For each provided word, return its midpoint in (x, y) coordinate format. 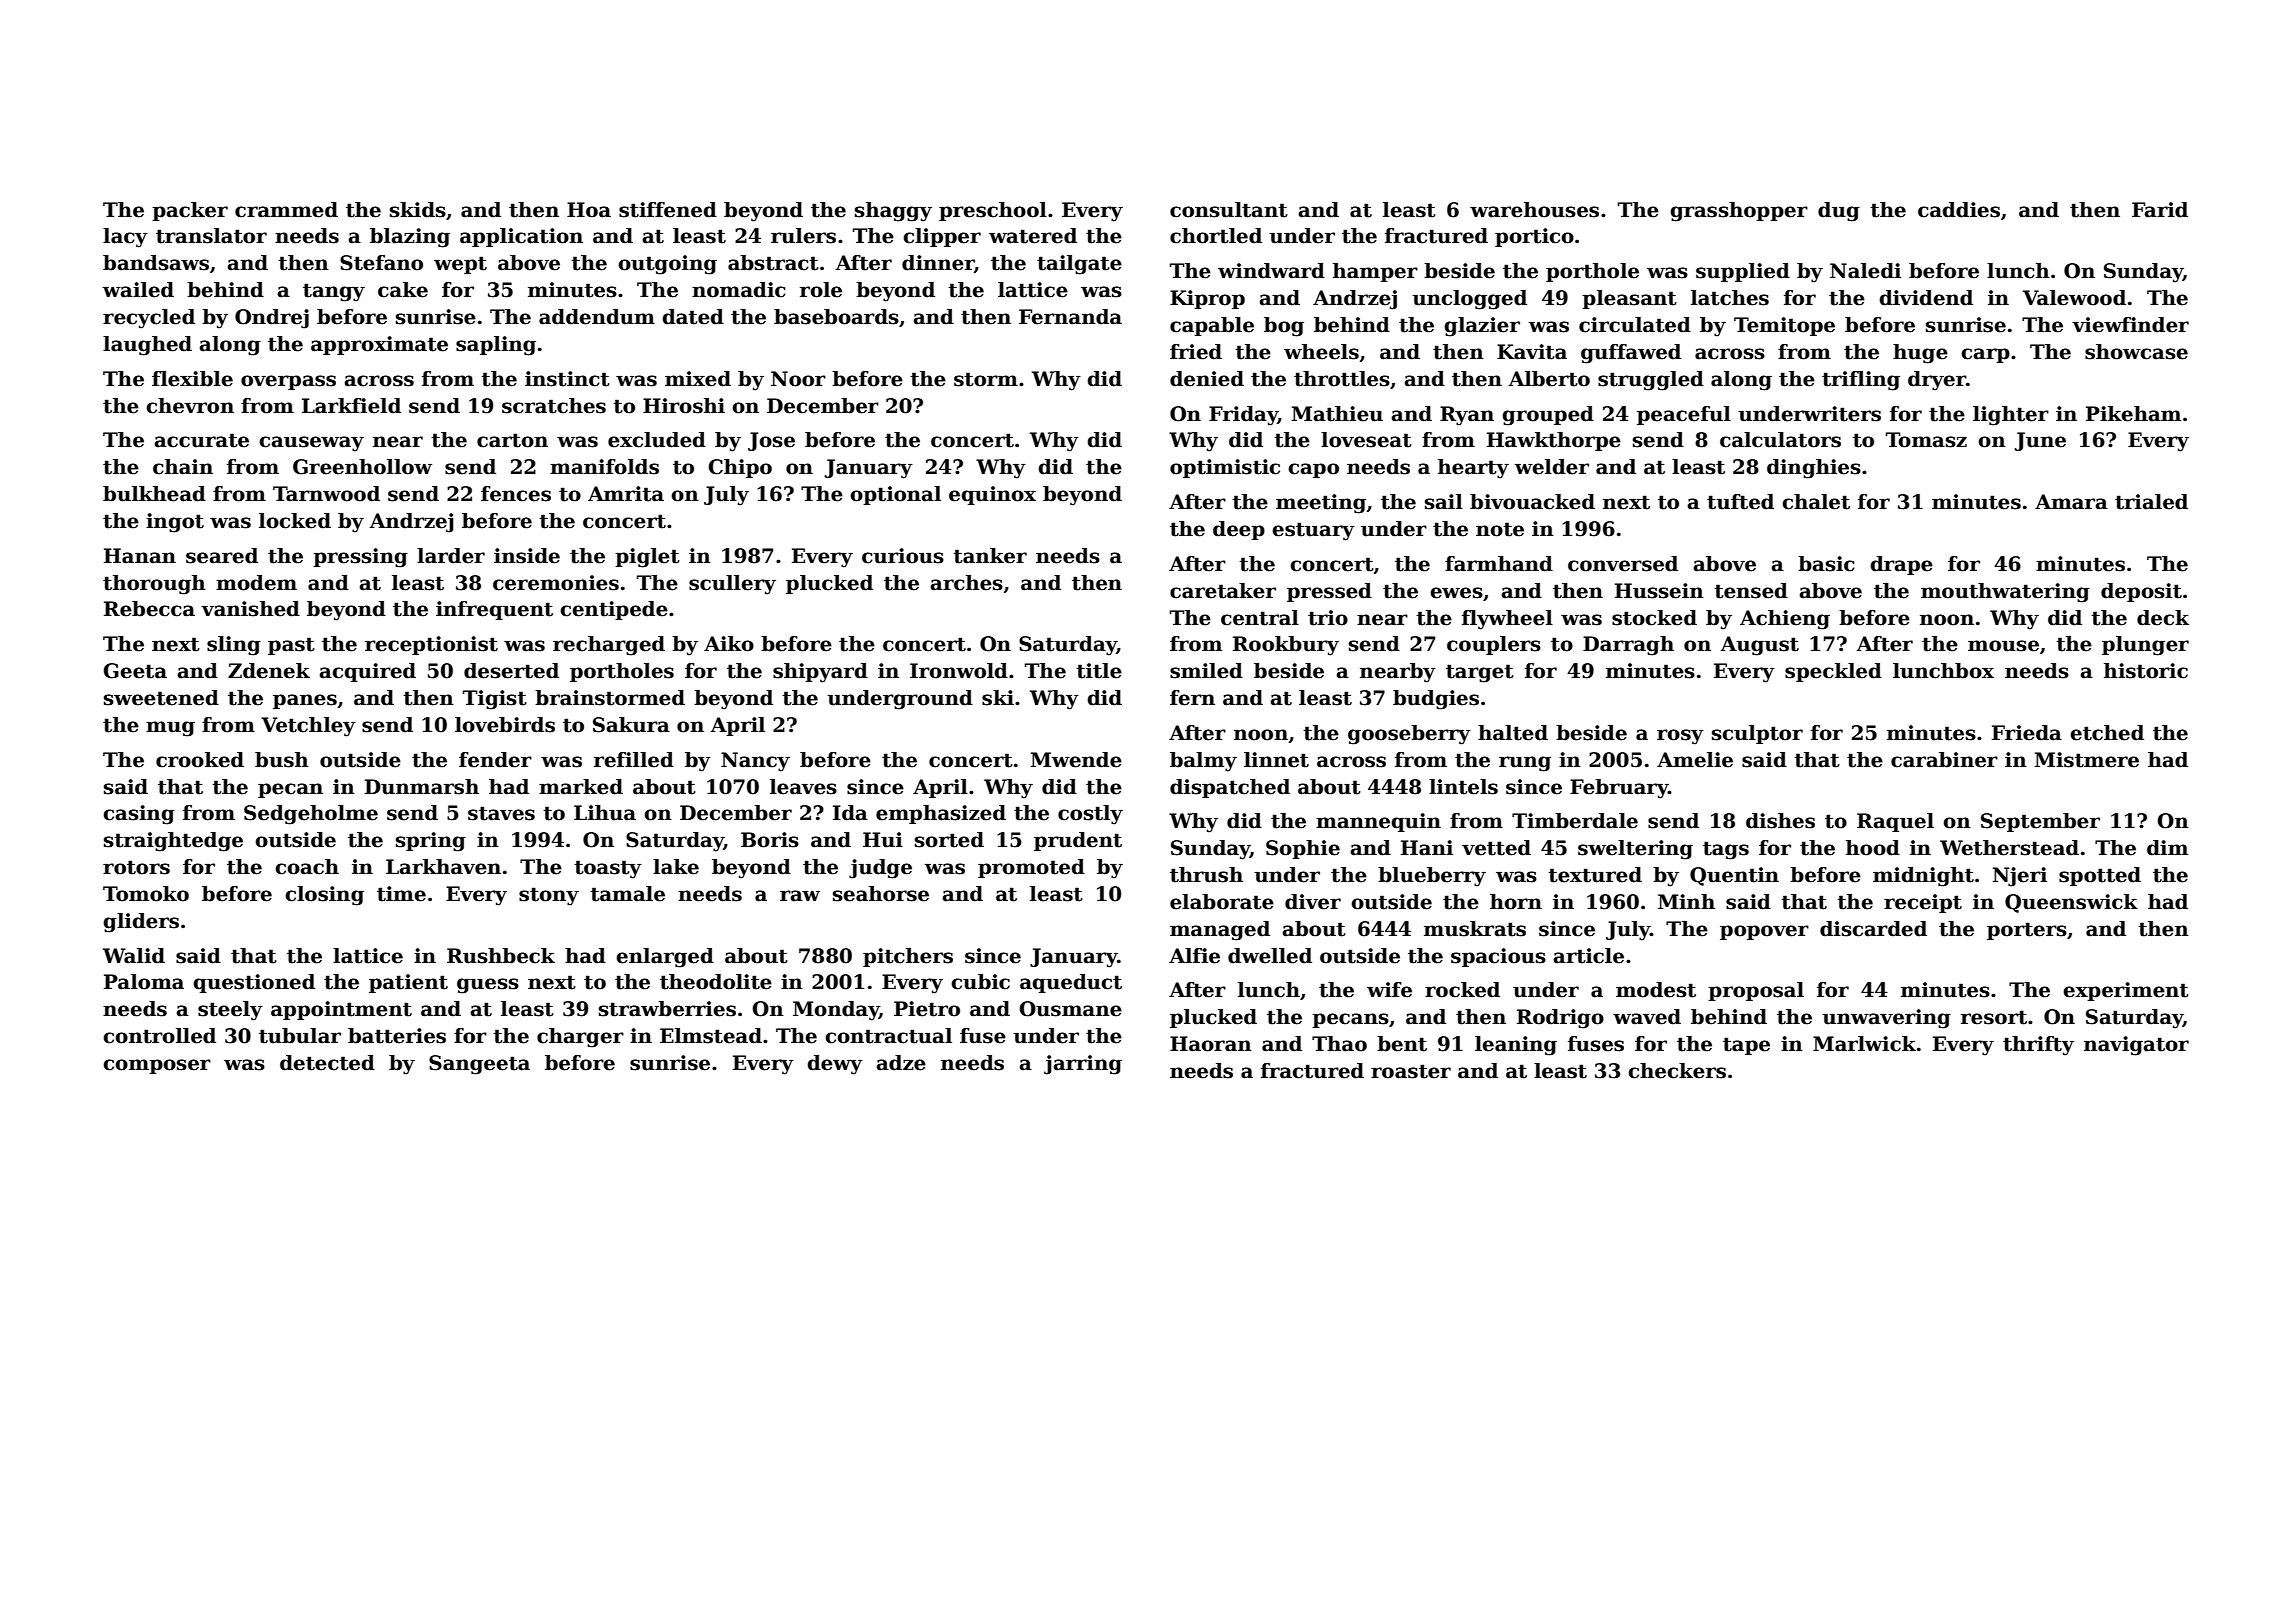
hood (1873, 848)
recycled (149, 319)
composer (157, 1066)
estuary (1313, 531)
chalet (1816, 502)
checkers (1677, 1071)
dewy (835, 1065)
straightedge (173, 842)
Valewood (2074, 298)
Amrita (626, 494)
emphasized (941, 814)
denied (1207, 379)
